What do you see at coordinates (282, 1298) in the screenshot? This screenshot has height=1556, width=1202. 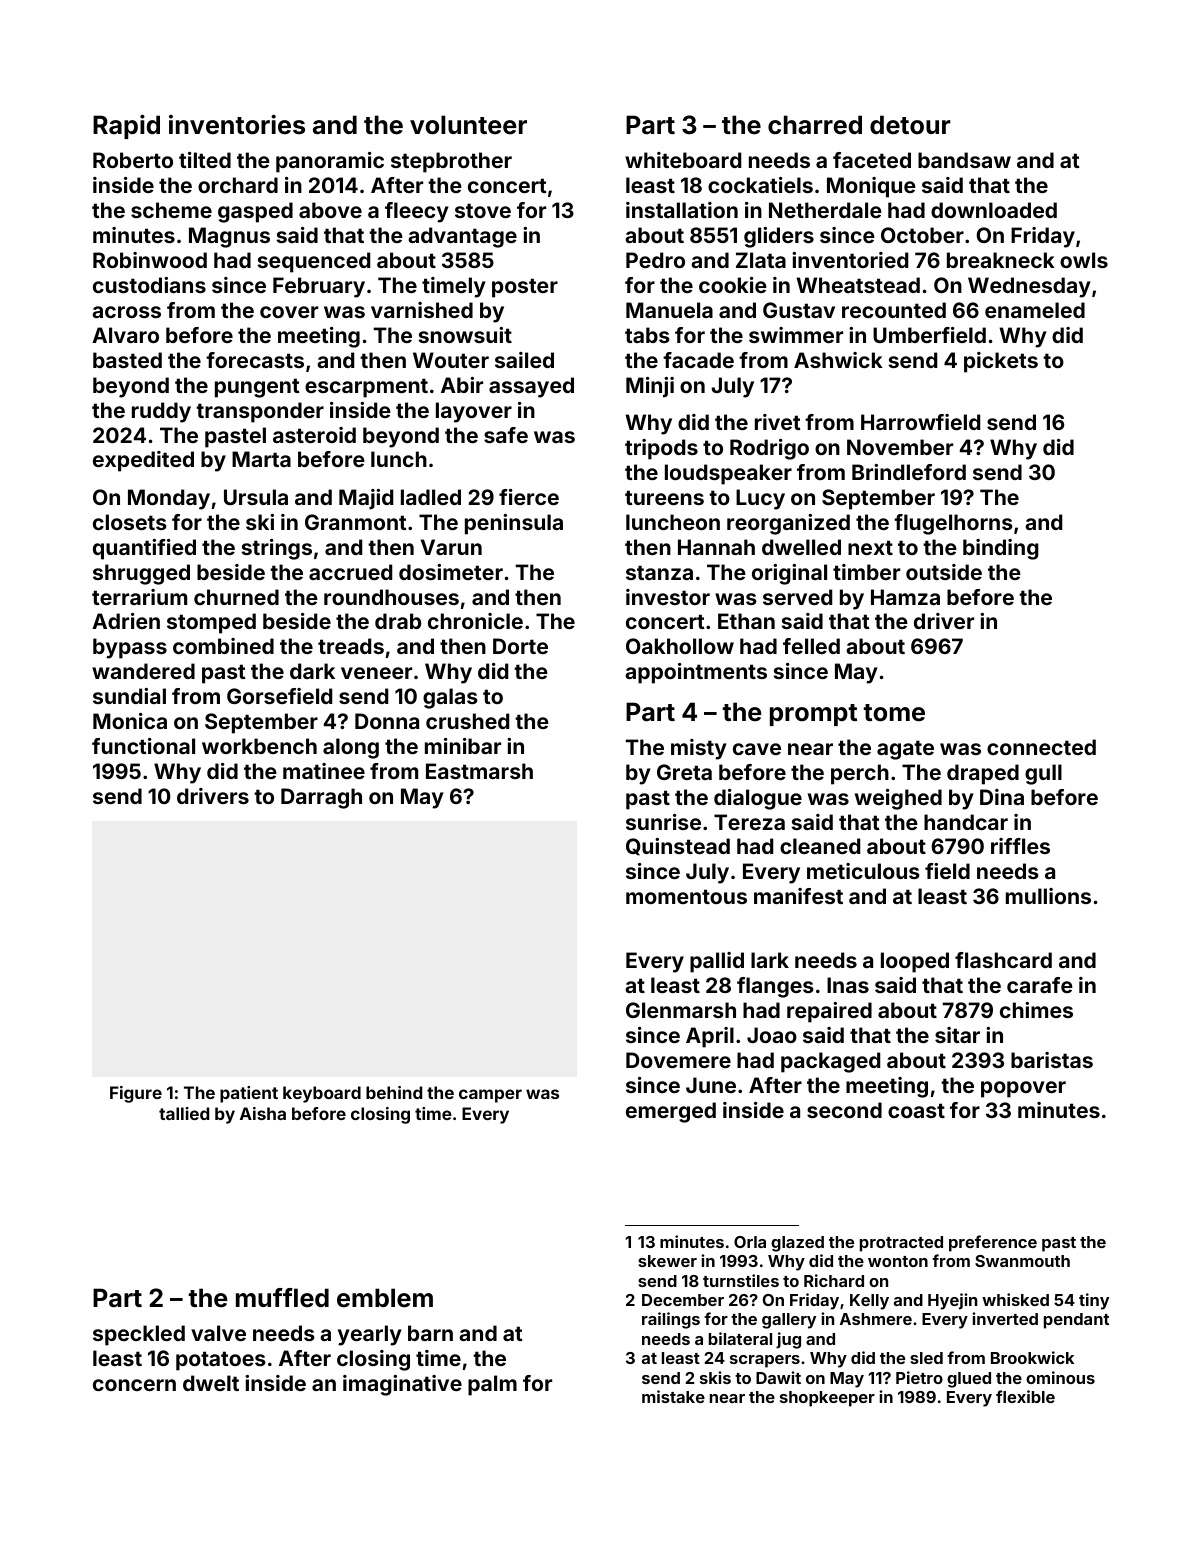 I see `muffled` at bounding box center [282, 1298].
